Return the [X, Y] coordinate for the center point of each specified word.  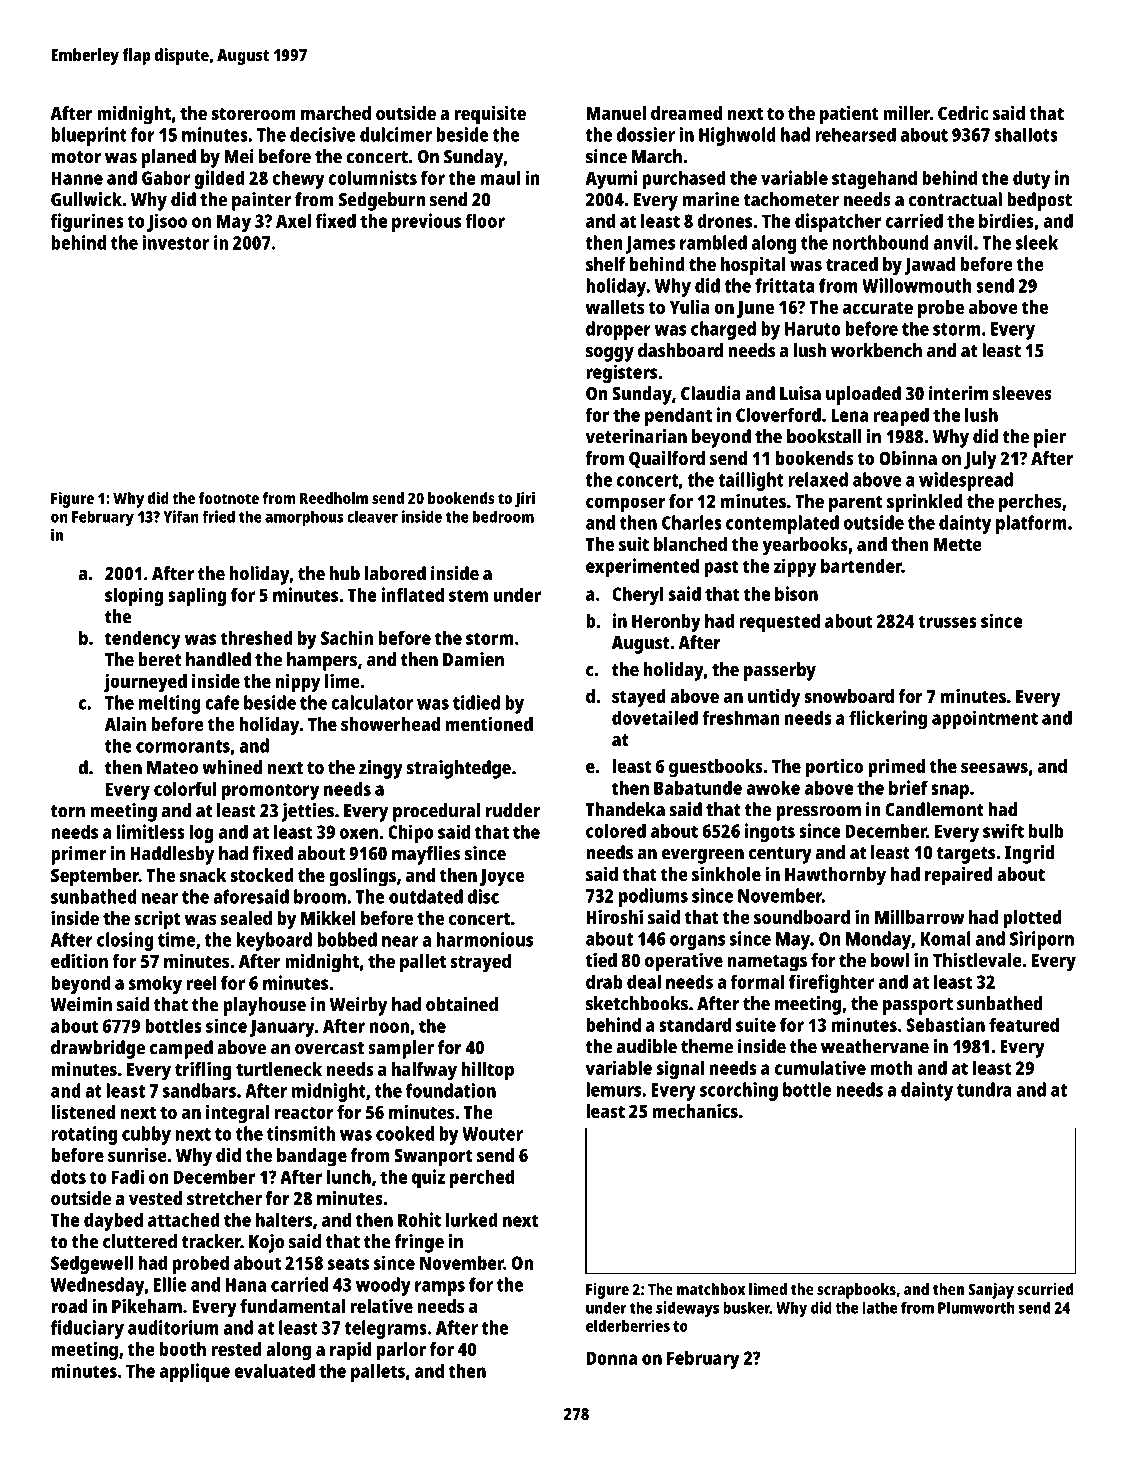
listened [83, 1111]
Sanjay [991, 1291]
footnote [229, 498]
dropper [618, 330]
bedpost [1039, 201]
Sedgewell [92, 1264]
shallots [1026, 135]
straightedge [459, 769]
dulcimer [396, 134]
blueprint [89, 136]
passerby [780, 671]
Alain [125, 724]
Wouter [492, 1134]
